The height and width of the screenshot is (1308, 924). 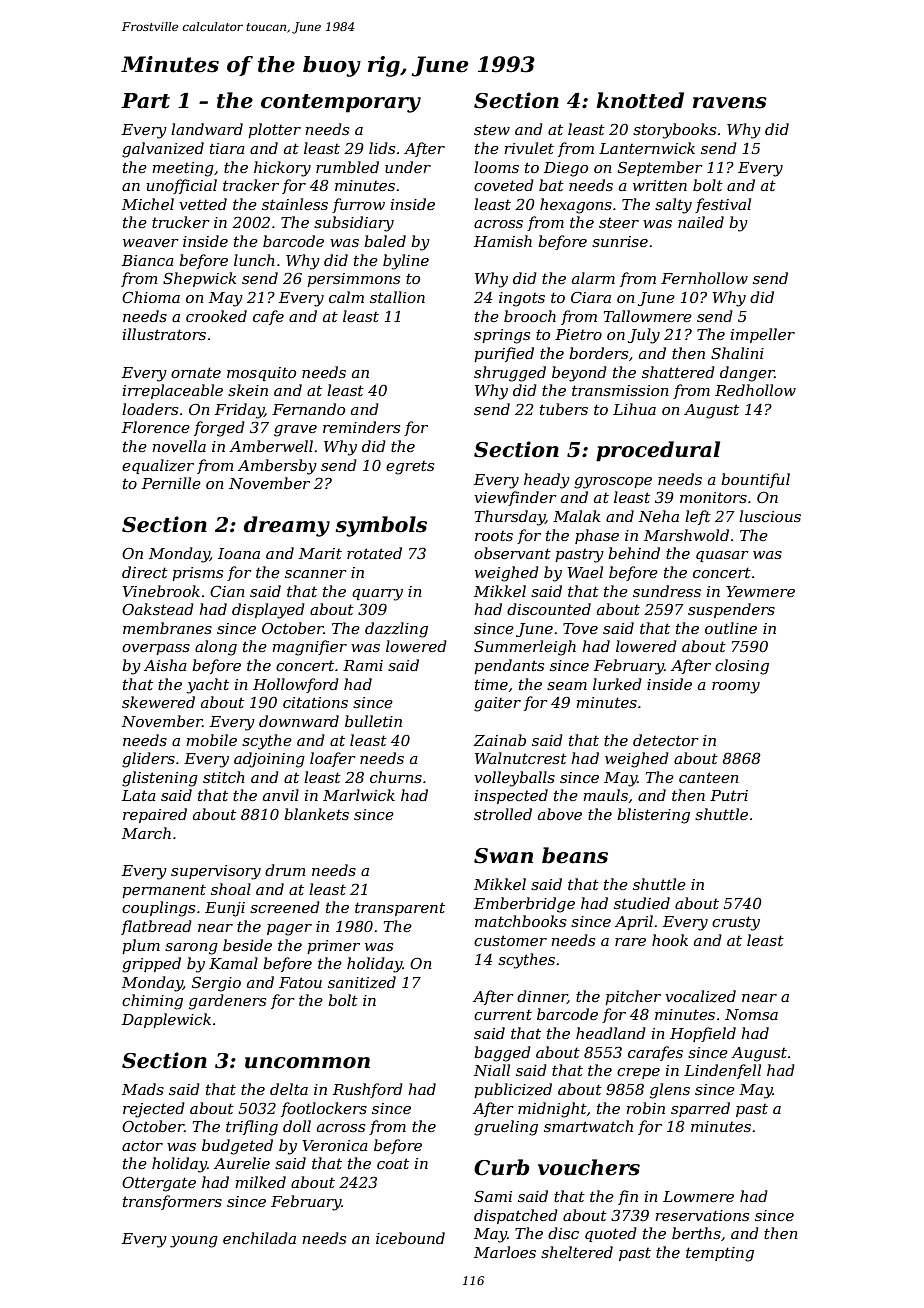 What do you see at coordinates (359, 795) in the screenshot?
I see `Marlwick` at bounding box center [359, 795].
